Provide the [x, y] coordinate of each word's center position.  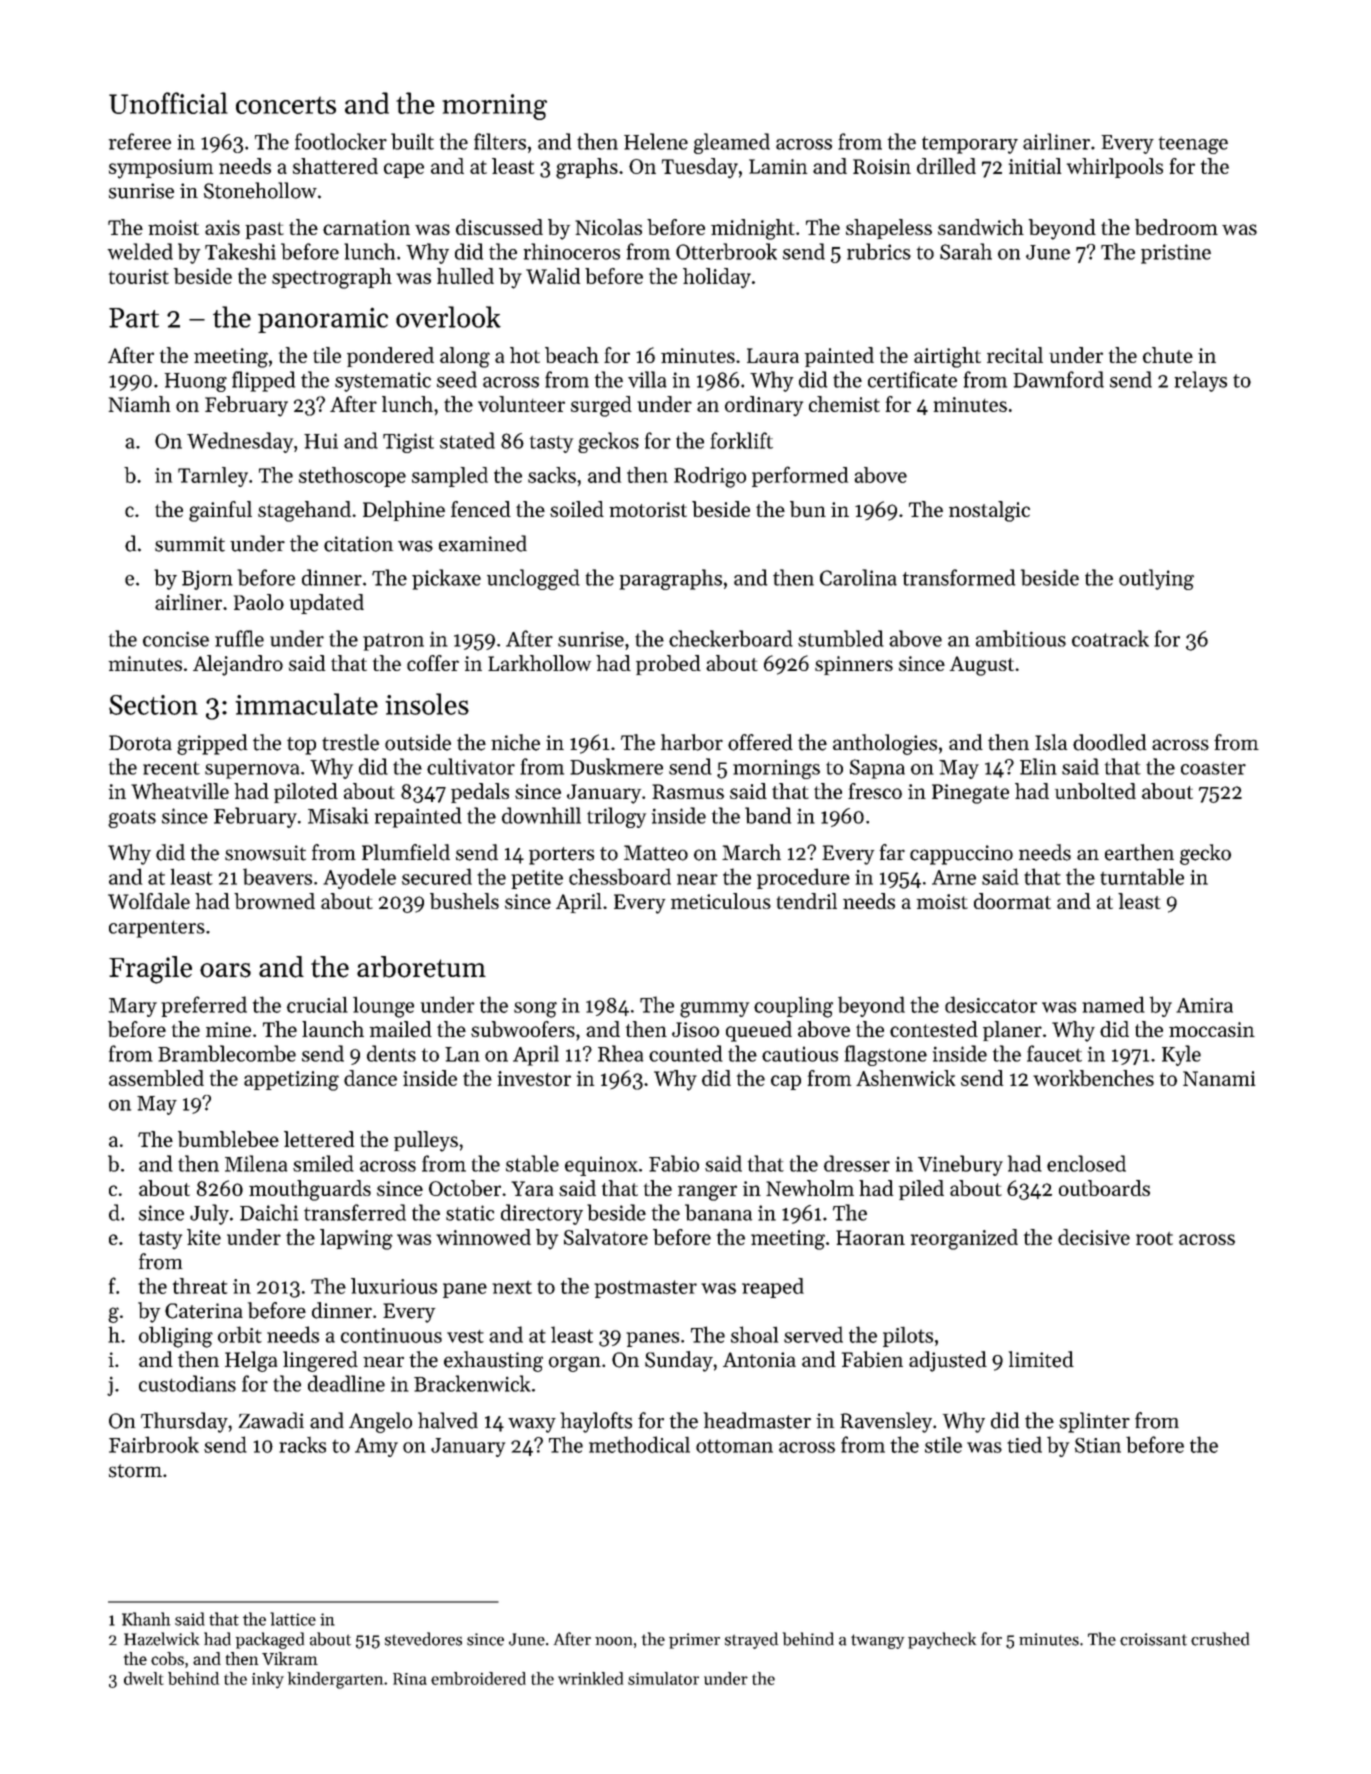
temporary [970, 145]
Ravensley [886, 1422]
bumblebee [228, 1139]
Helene [656, 141]
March [751, 852]
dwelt [144, 1678]
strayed [751, 1640]
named [1113, 1004]
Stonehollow [260, 190]
